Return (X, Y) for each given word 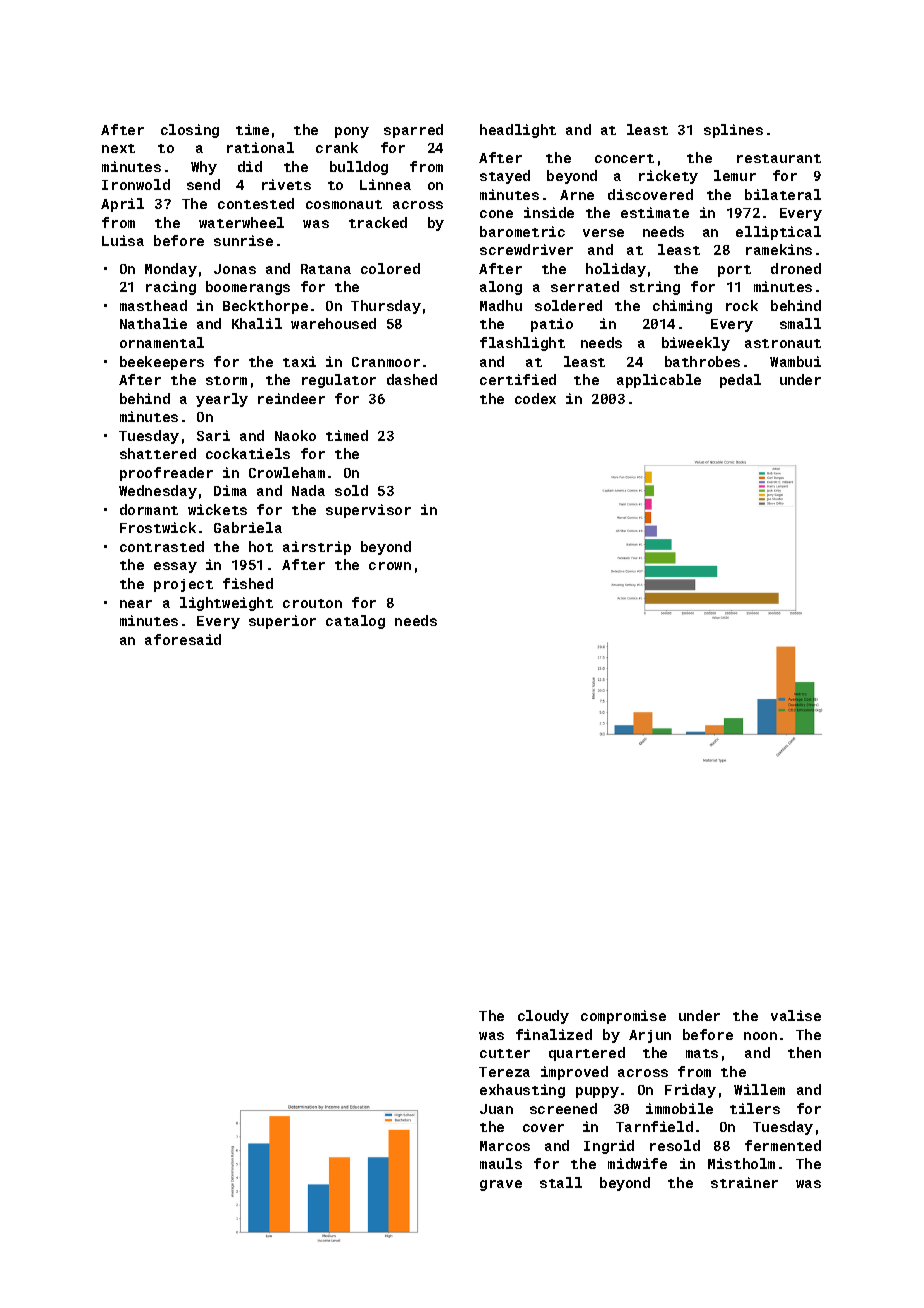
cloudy (543, 1017)
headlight (518, 131)
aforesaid (183, 639)
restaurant (779, 158)
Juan (496, 1109)
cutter (505, 1053)
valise (796, 1015)
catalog (355, 622)
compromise (623, 1017)
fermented (783, 1145)
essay (175, 567)
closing (190, 131)
